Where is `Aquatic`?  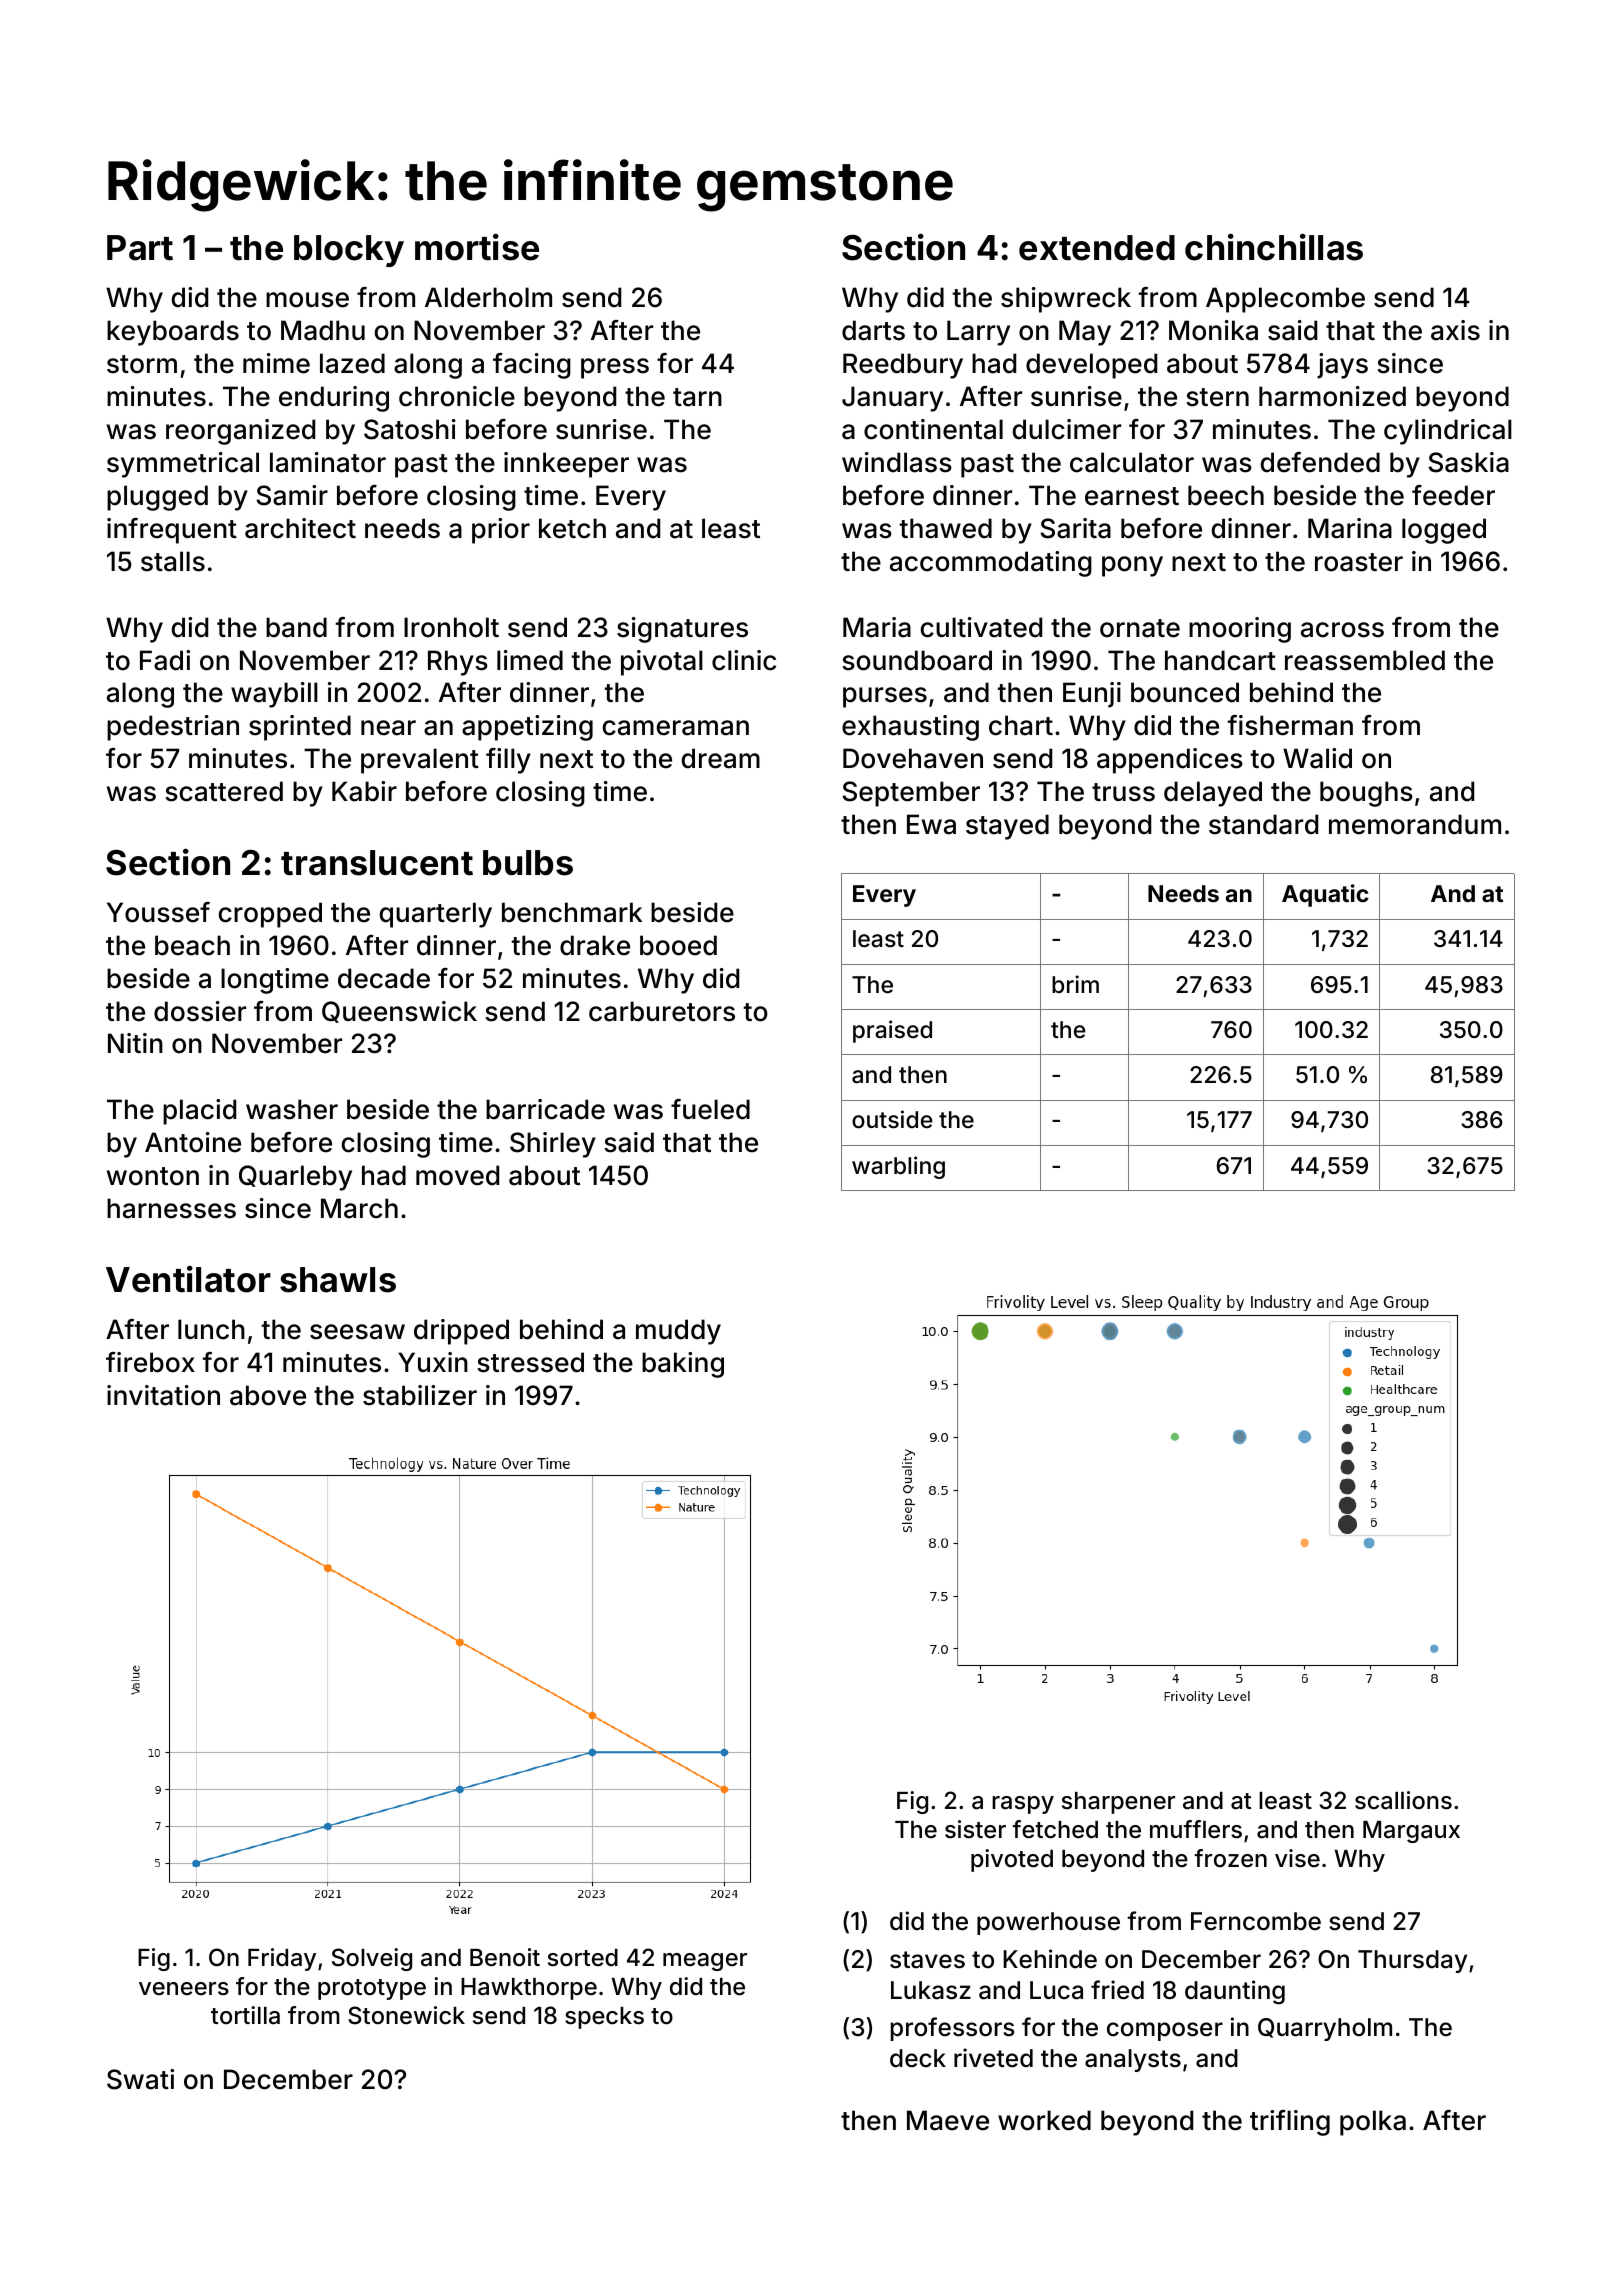
Aquatic is located at coordinates (1325, 895).
